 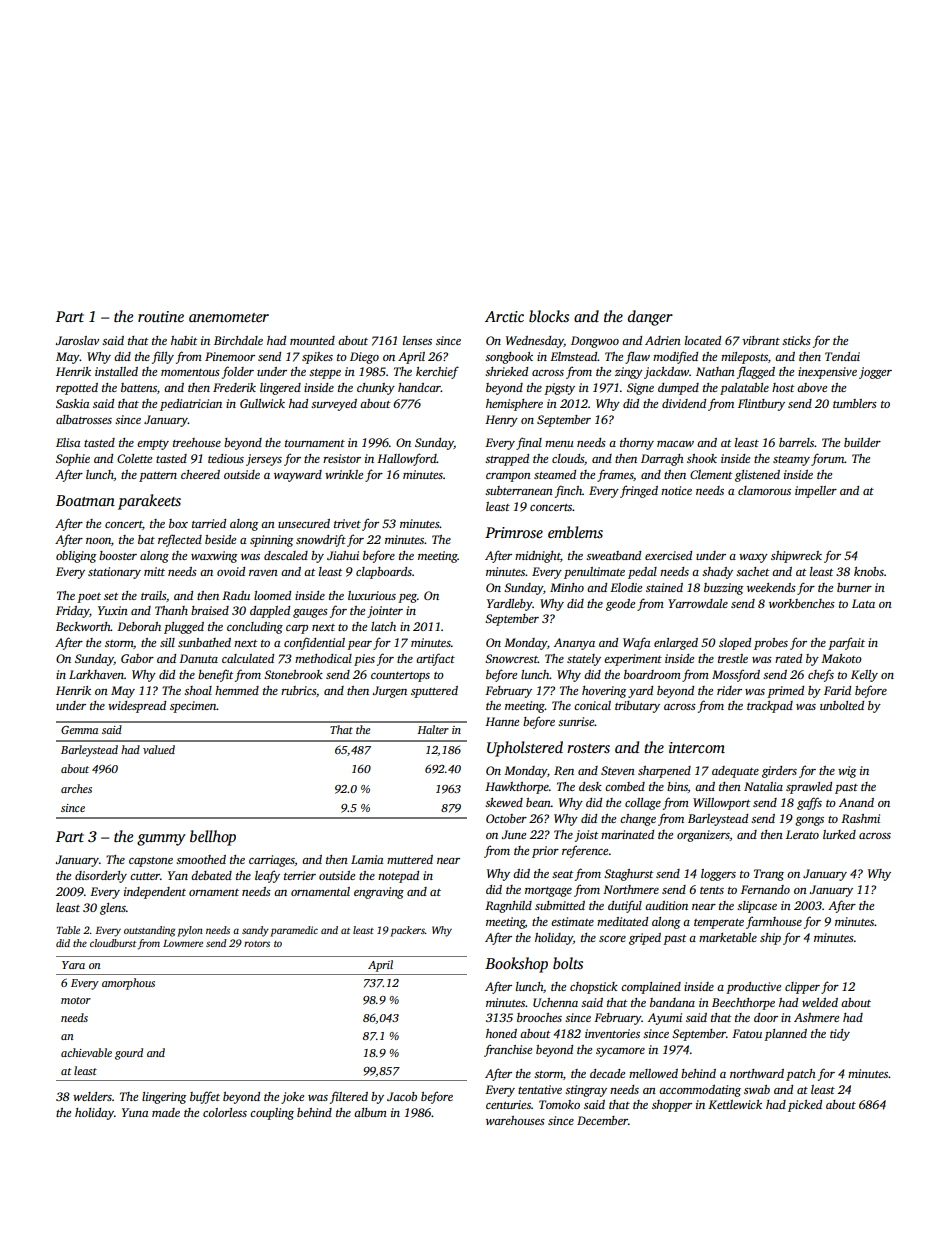 What do you see at coordinates (585, 851) in the screenshot?
I see `reference` at bounding box center [585, 851].
